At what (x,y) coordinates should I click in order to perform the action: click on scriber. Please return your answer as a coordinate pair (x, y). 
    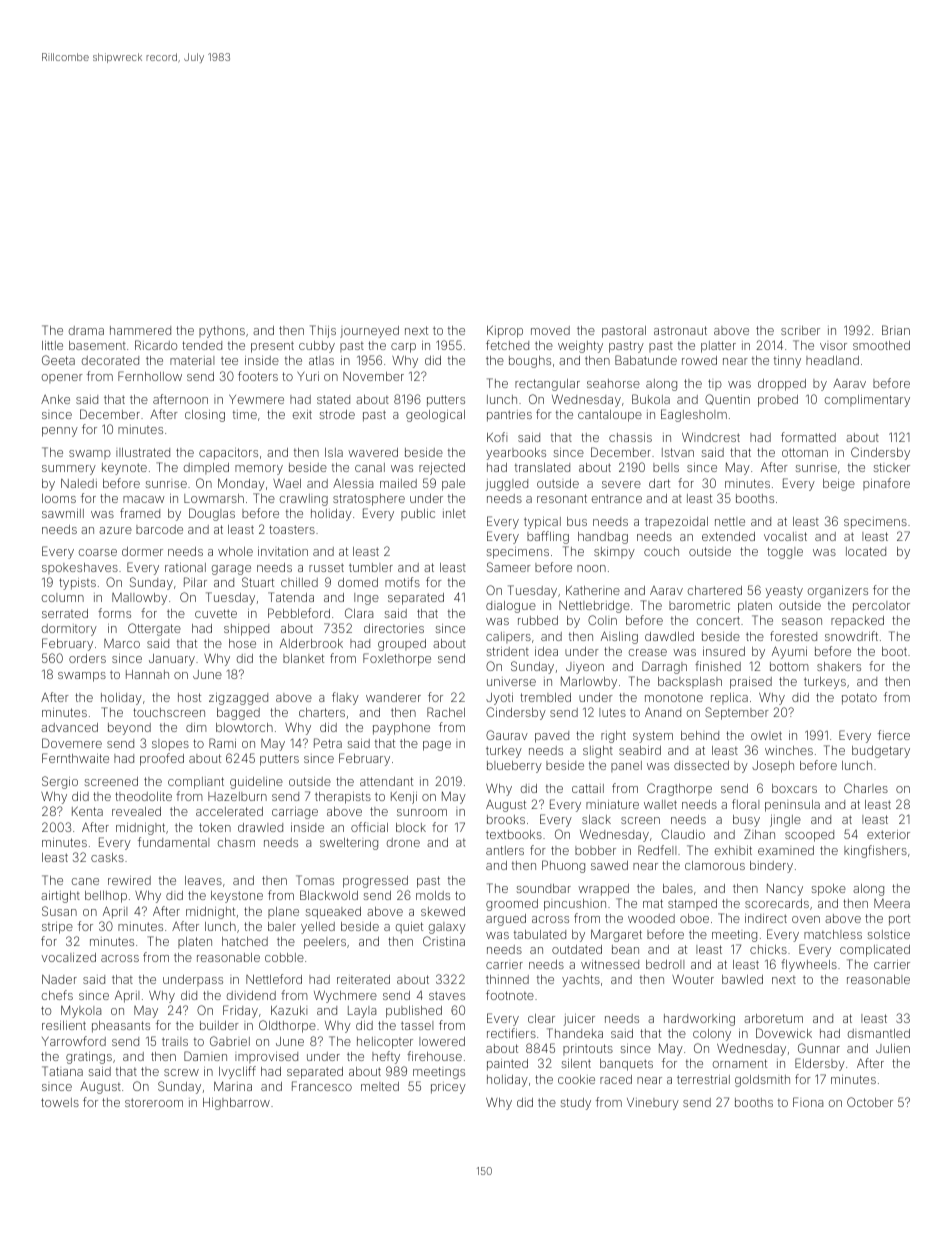
    Looking at the image, I should click on (800, 330).
